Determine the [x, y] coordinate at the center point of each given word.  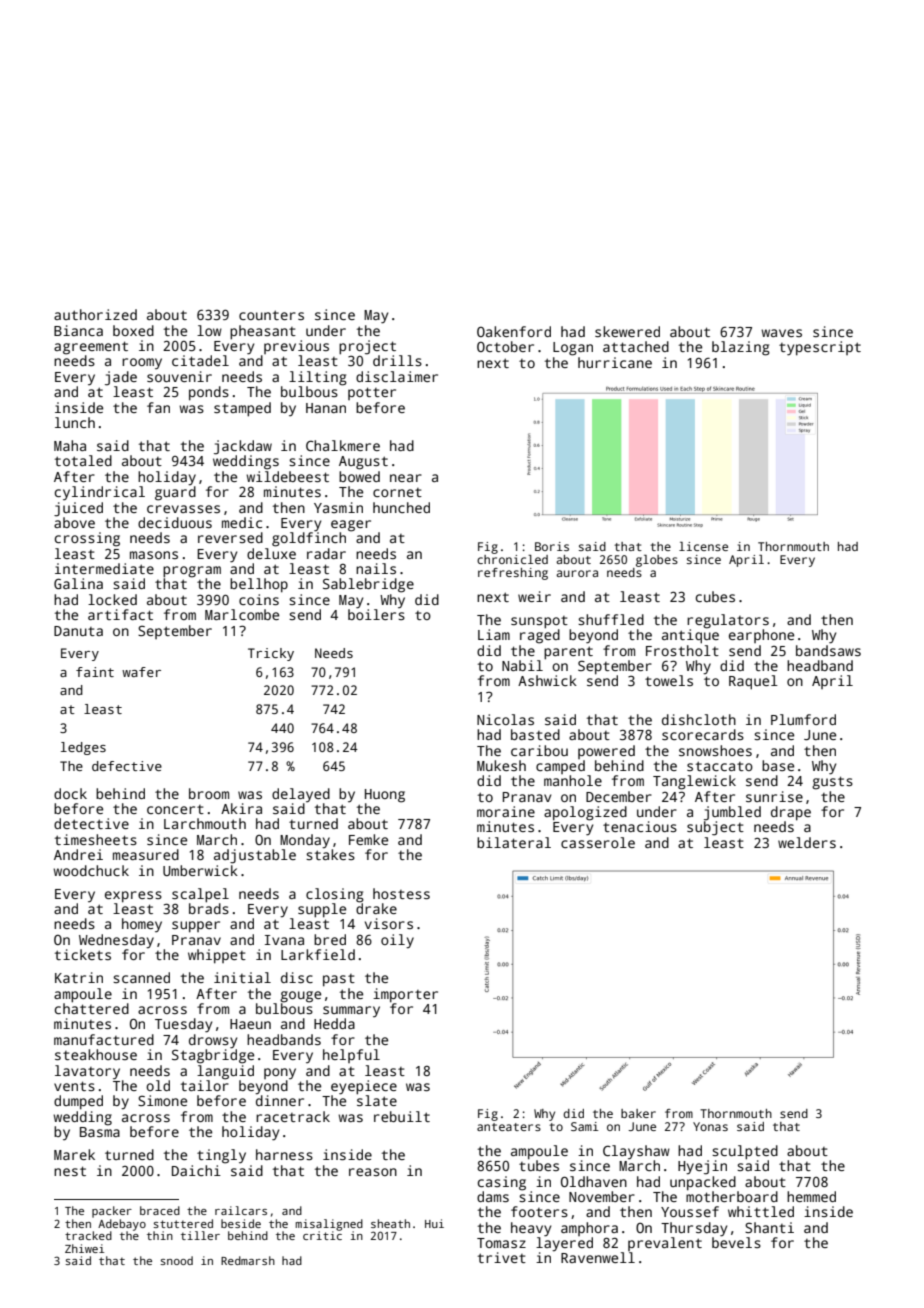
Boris [552, 546]
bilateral [514, 842]
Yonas [710, 1126]
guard [175, 493]
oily [397, 941]
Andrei [78, 854]
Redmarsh [248, 1260]
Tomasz [501, 1243]
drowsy [213, 1041]
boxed [133, 330]
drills [397, 360]
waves [781, 333]
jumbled [732, 813]
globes [657, 561]
